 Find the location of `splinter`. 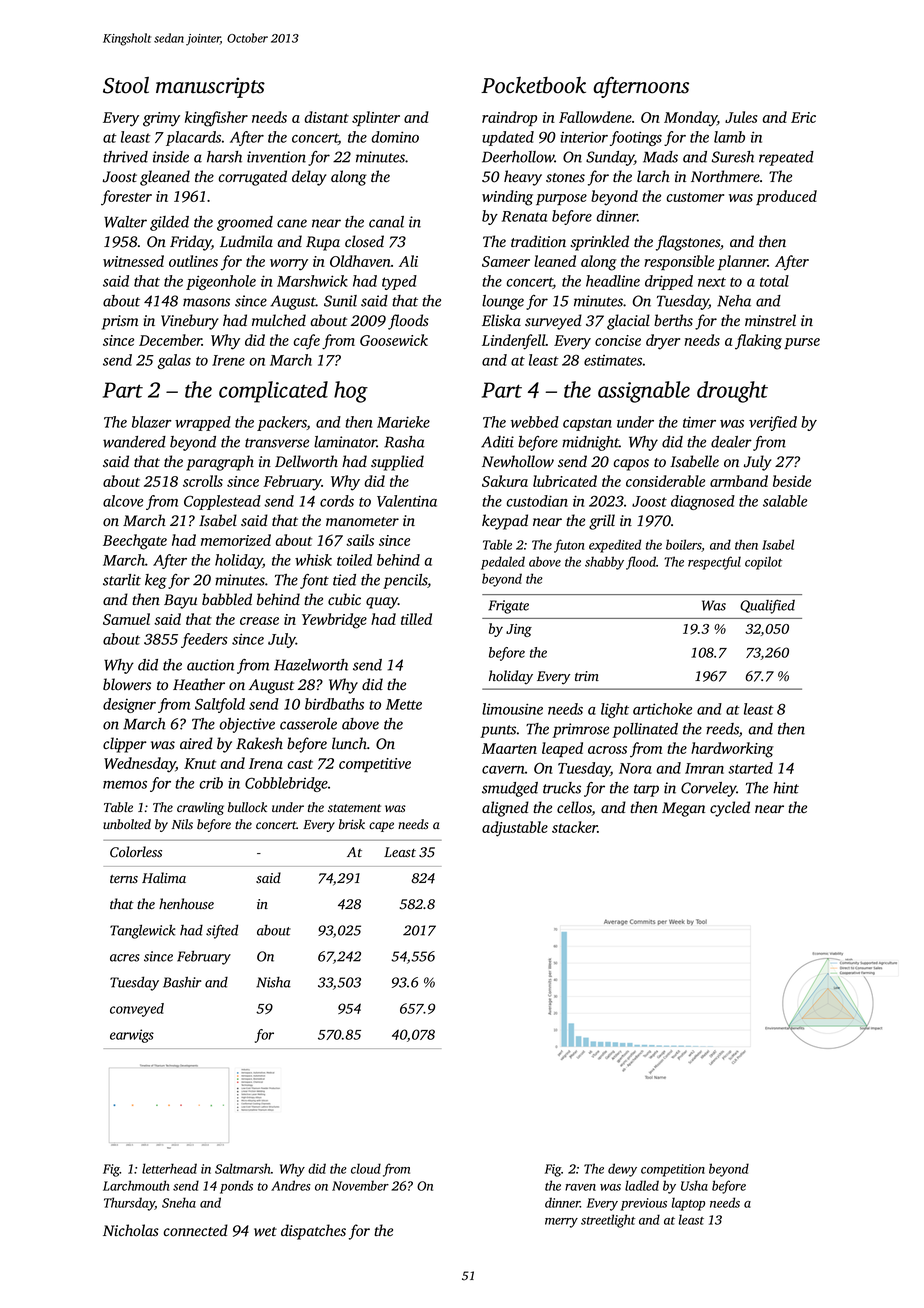

splinter is located at coordinates (376, 118).
